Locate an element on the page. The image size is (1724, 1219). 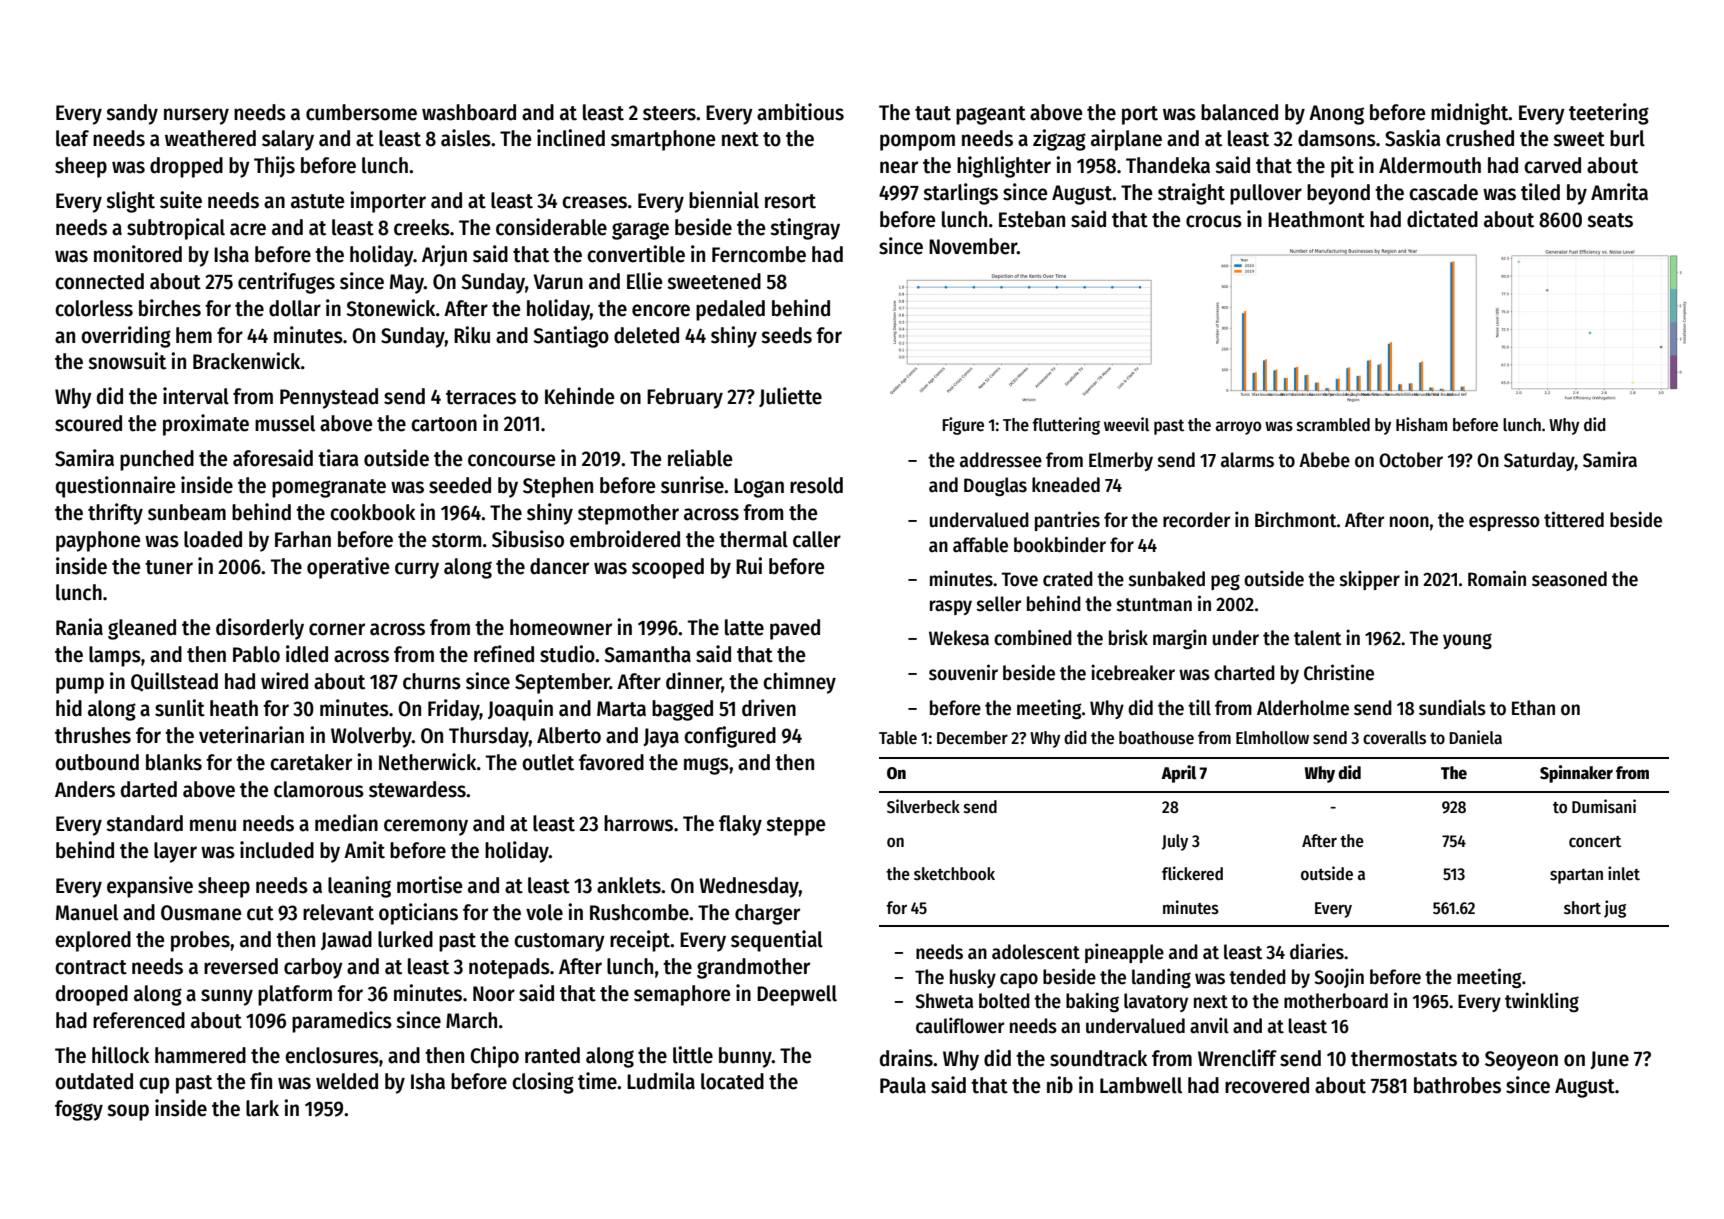
Samantha is located at coordinates (647, 654).
